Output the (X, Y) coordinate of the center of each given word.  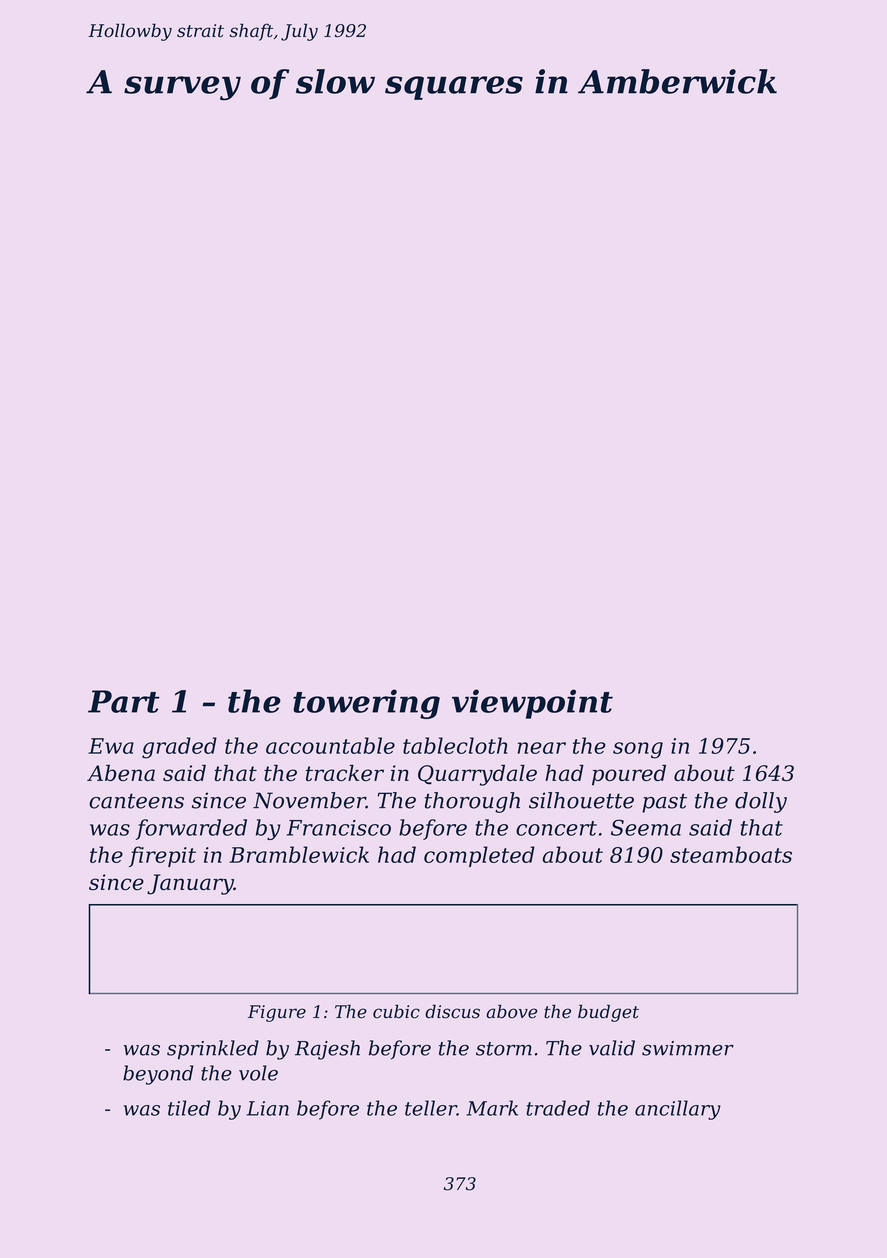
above (511, 1011)
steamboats (731, 854)
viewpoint (532, 704)
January (190, 884)
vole (258, 1073)
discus (452, 1011)
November (309, 800)
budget (608, 1013)
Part (124, 701)
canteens (136, 801)
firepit (162, 856)
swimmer (688, 1048)
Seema (646, 827)
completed (479, 856)
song (638, 750)
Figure (277, 1013)
